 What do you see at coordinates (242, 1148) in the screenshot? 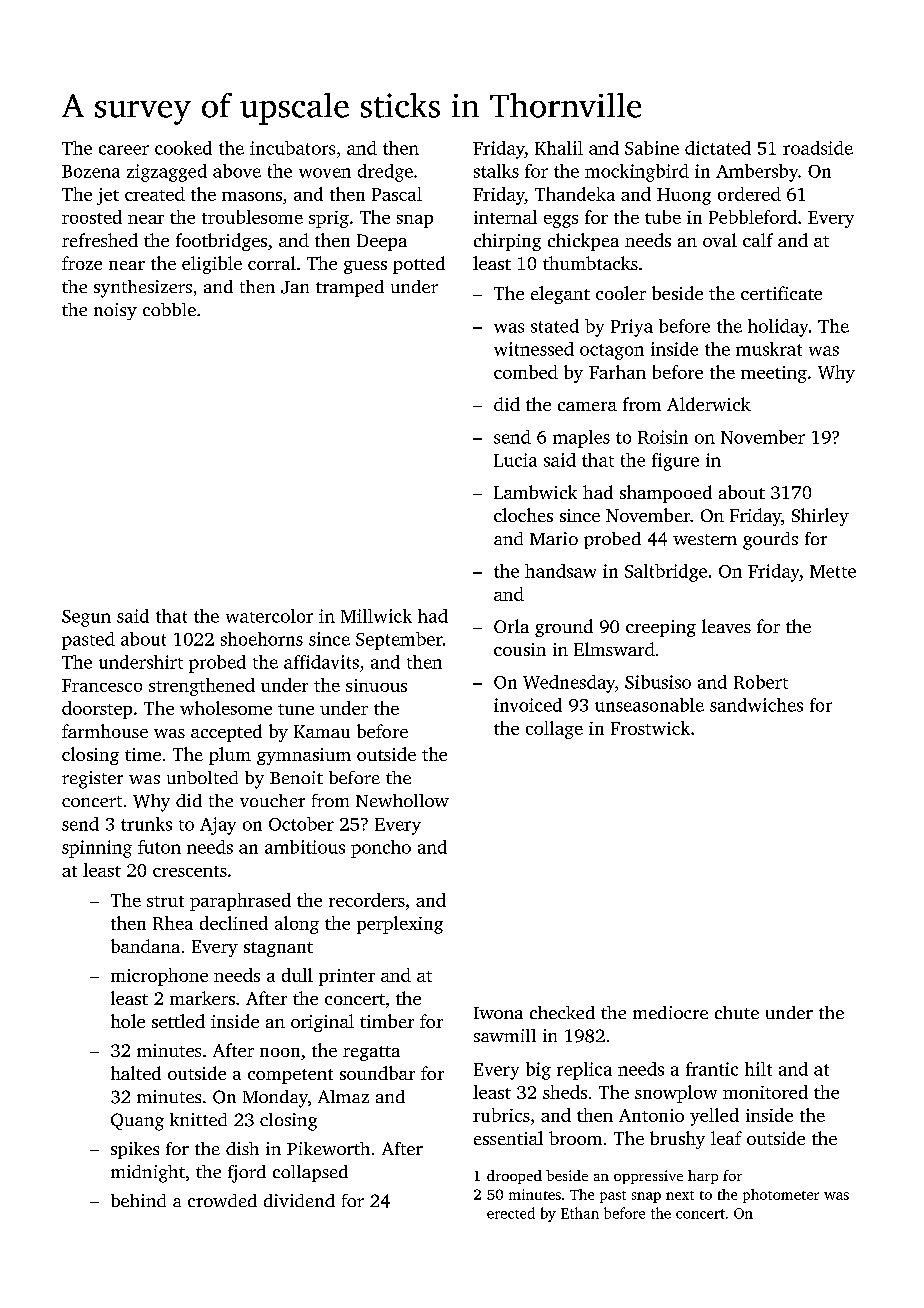
I see `dish` at bounding box center [242, 1148].
